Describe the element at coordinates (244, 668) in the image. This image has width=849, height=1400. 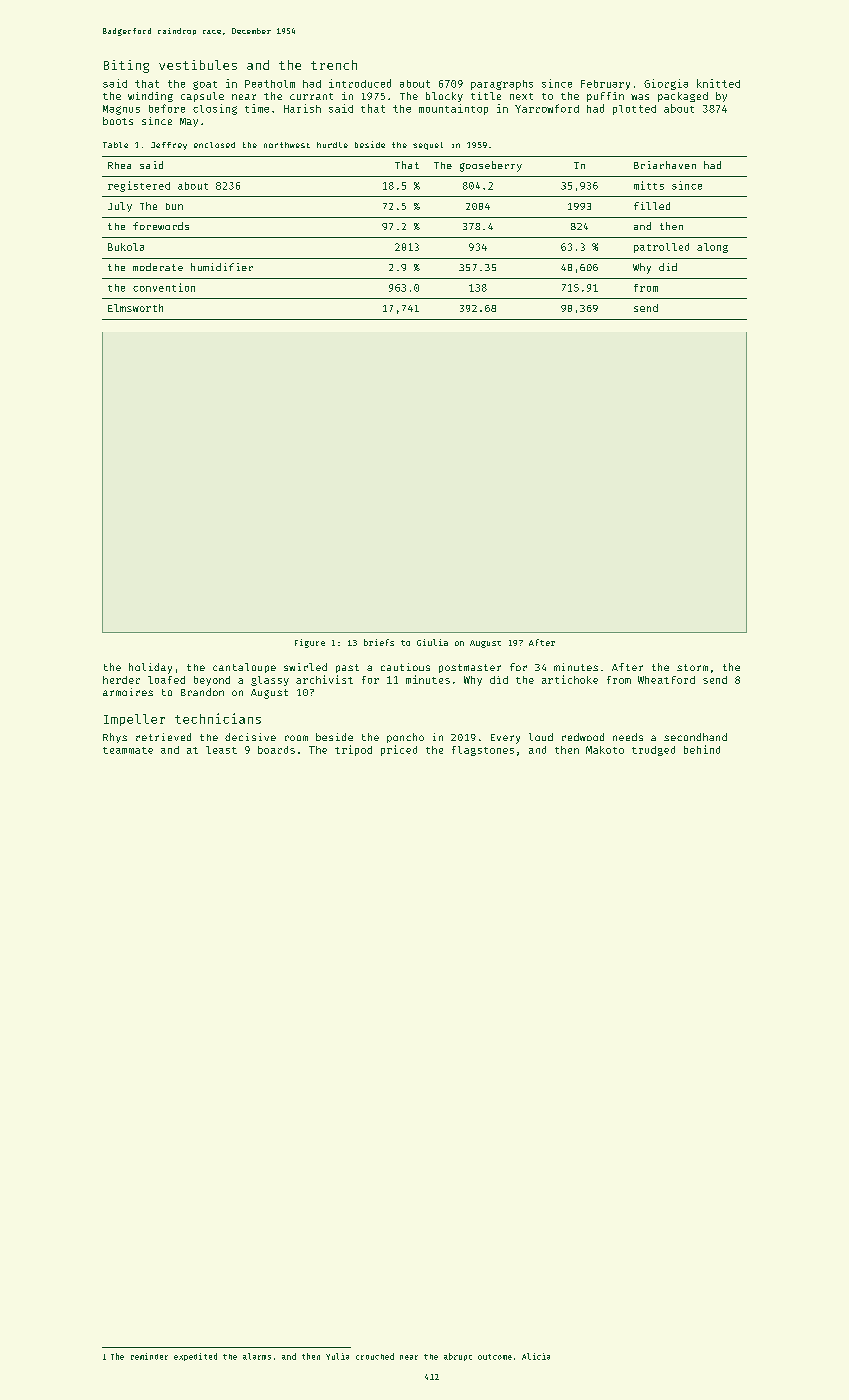
I see `cantaloupe` at that location.
